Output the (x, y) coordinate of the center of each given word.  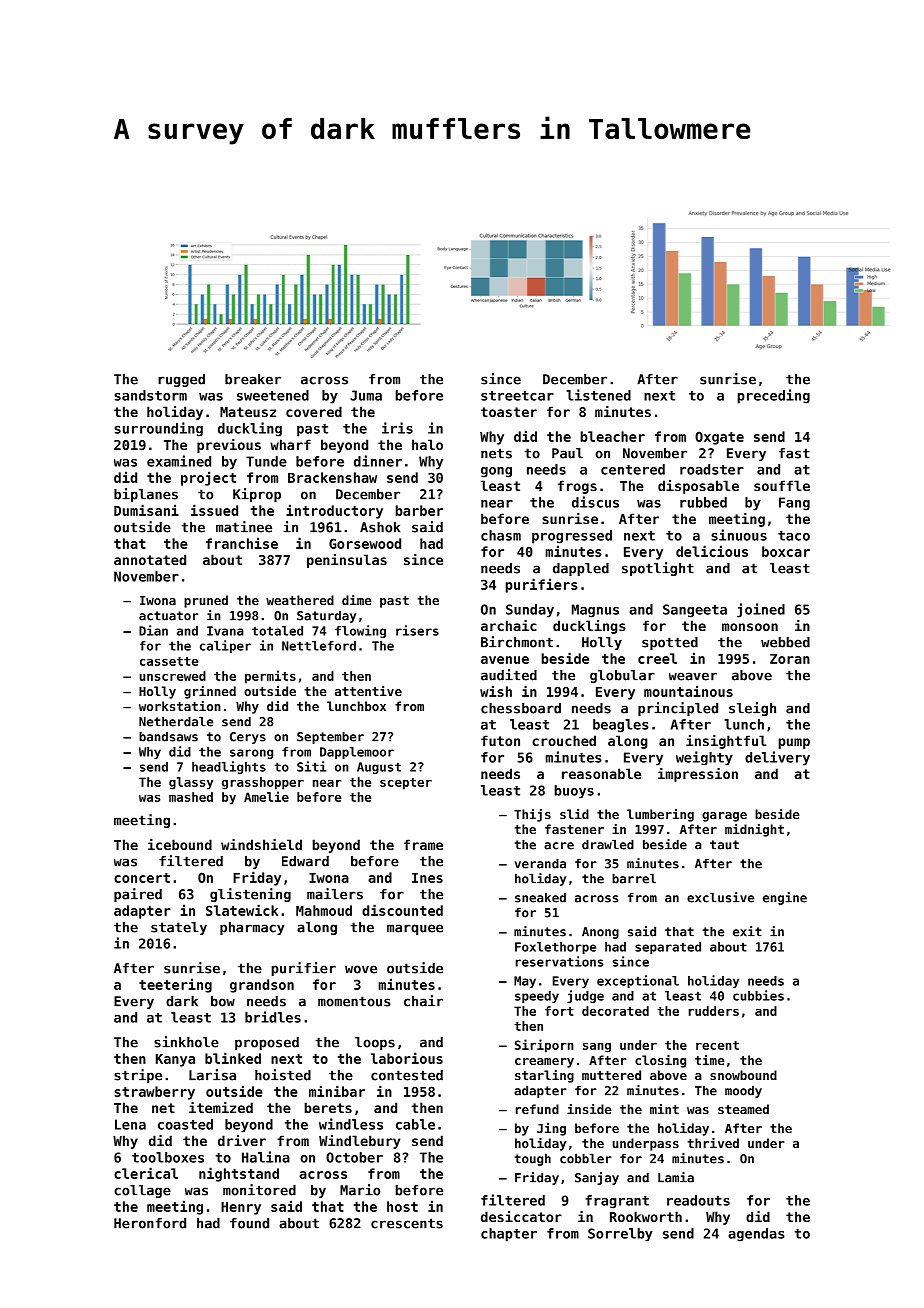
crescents (407, 1223)
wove (361, 969)
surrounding (158, 429)
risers (417, 630)
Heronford (150, 1223)
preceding (773, 396)
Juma (366, 395)
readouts (698, 1200)
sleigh (752, 709)
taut (724, 845)
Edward (305, 861)
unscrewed (172, 676)
